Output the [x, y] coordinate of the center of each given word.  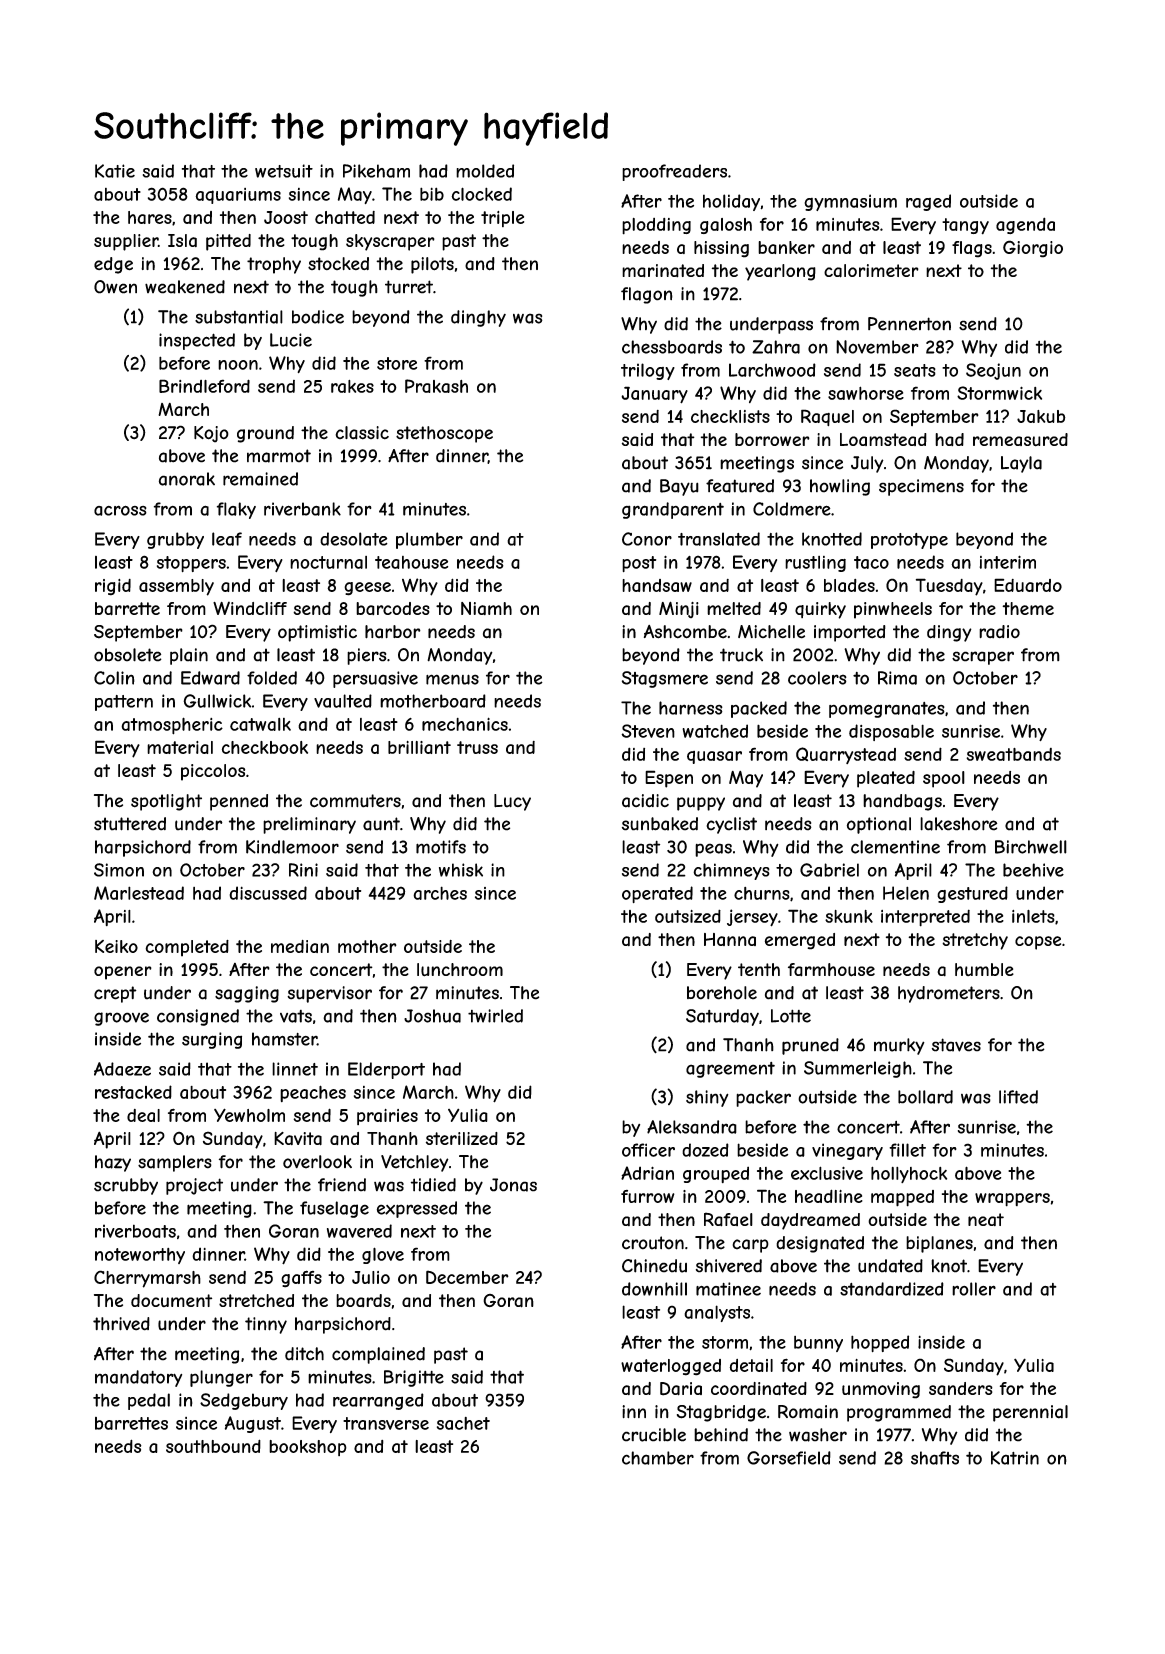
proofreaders [674, 172]
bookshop [308, 1448]
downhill [654, 1289]
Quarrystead [846, 755]
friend [342, 1185]
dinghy [478, 318]
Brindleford [204, 386]
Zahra [776, 347]
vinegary [847, 1151]
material [180, 747]
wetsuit [284, 171]
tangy [965, 226]
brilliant [419, 747]
